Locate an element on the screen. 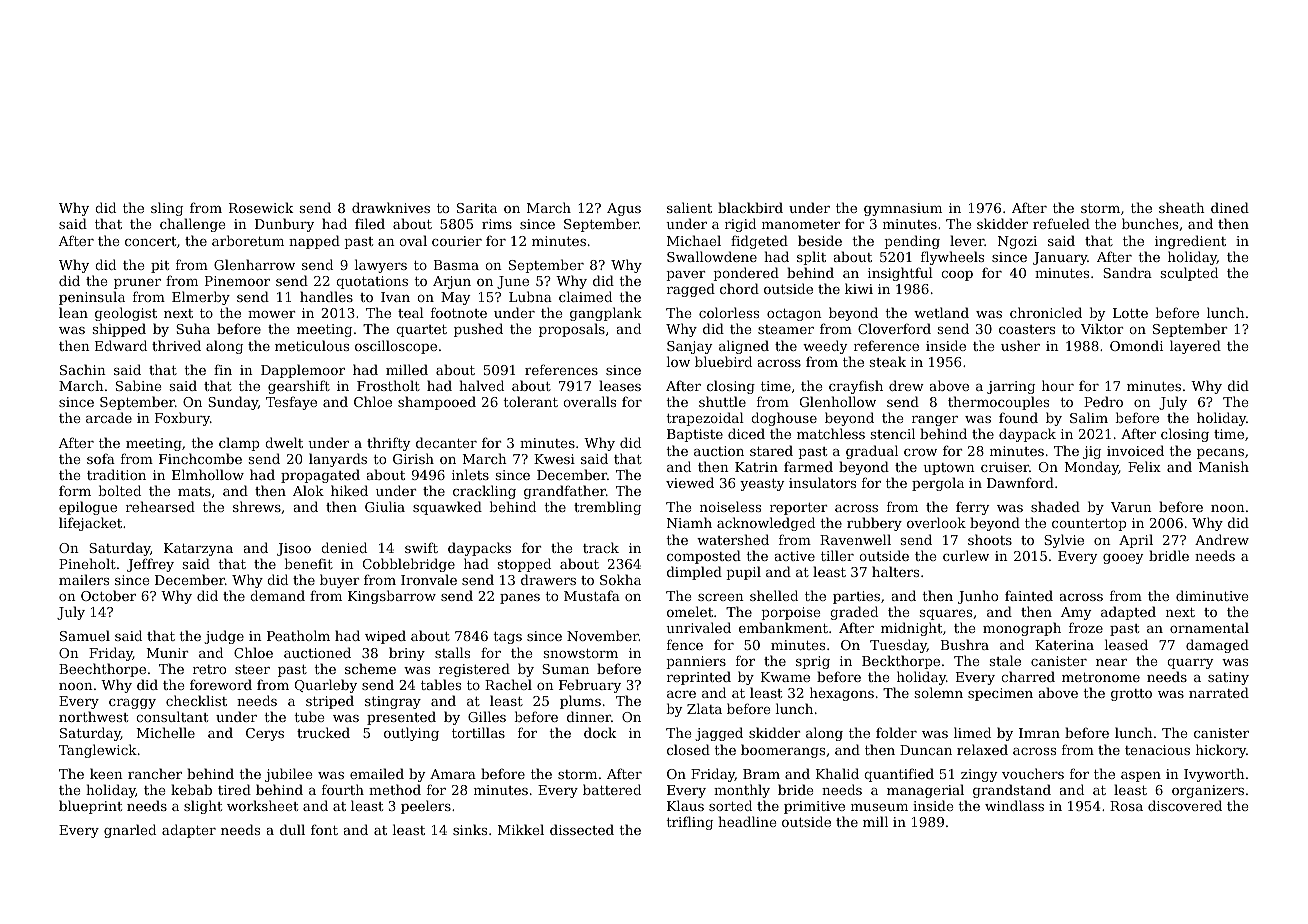 The image size is (1308, 924). shuttle is located at coordinates (722, 401).
